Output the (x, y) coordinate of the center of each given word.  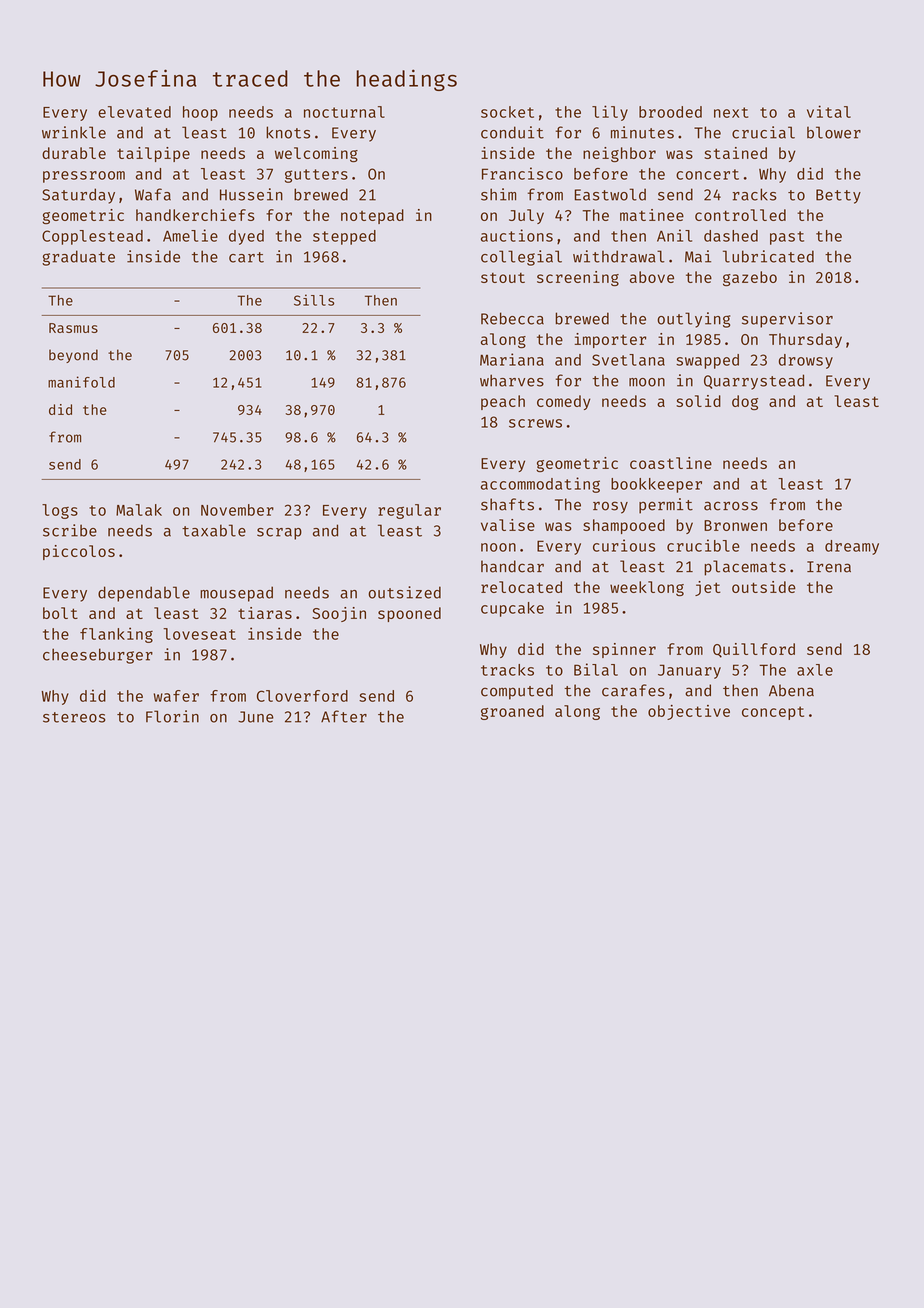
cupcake (512, 609)
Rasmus (73, 328)
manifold (81, 382)
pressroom (84, 177)
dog (745, 402)
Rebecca (512, 318)
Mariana (512, 359)
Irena (829, 567)
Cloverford (302, 696)
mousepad (236, 594)
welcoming (316, 154)
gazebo (750, 278)
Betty (838, 196)
